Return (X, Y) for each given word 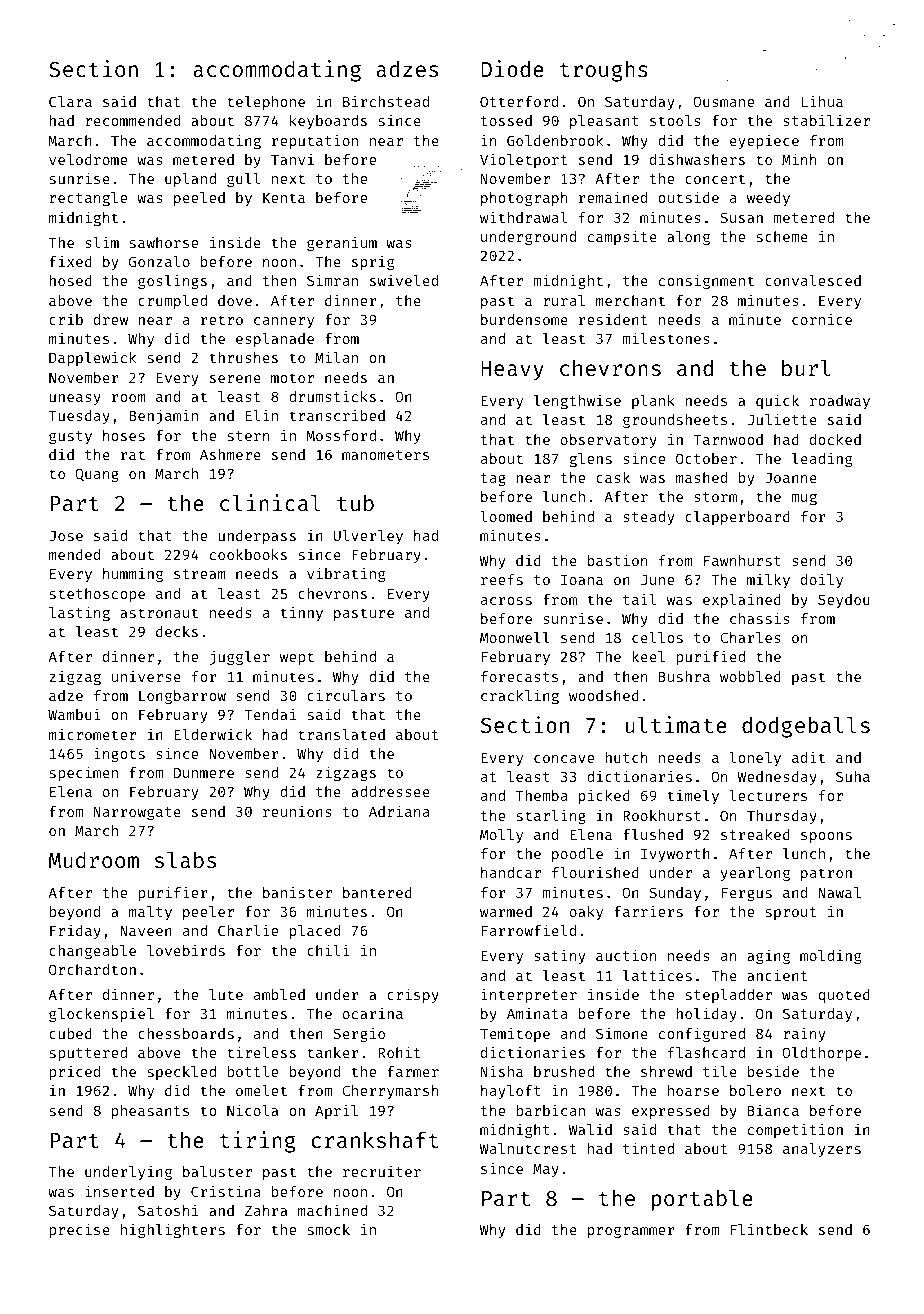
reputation (315, 141)
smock (329, 1229)
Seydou (844, 601)
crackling (520, 696)
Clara (70, 101)
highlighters (173, 1230)
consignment (706, 281)
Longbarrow (182, 697)
